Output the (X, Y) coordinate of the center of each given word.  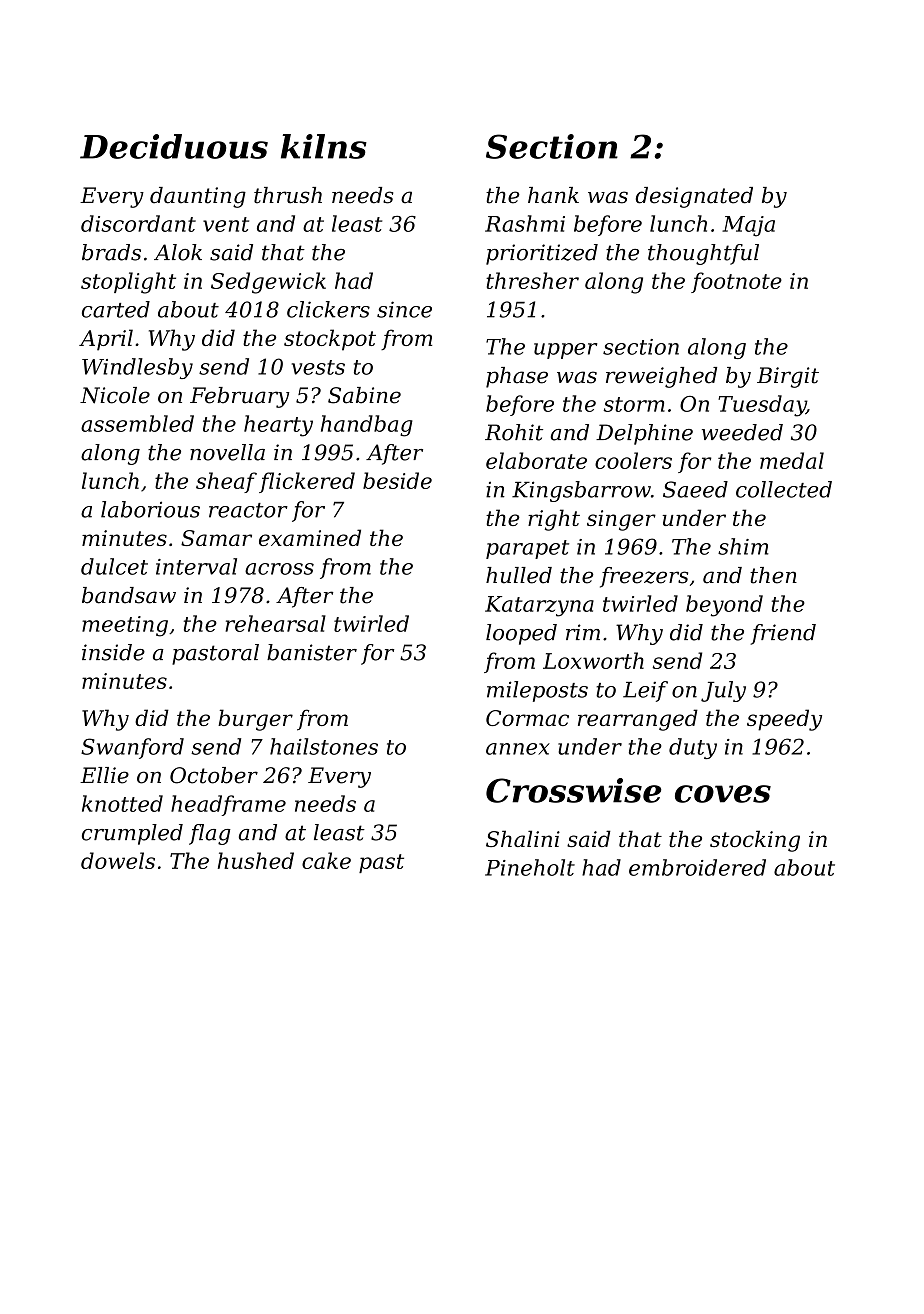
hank (553, 195)
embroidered (697, 867)
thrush (288, 195)
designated (694, 197)
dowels (118, 860)
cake (326, 860)
